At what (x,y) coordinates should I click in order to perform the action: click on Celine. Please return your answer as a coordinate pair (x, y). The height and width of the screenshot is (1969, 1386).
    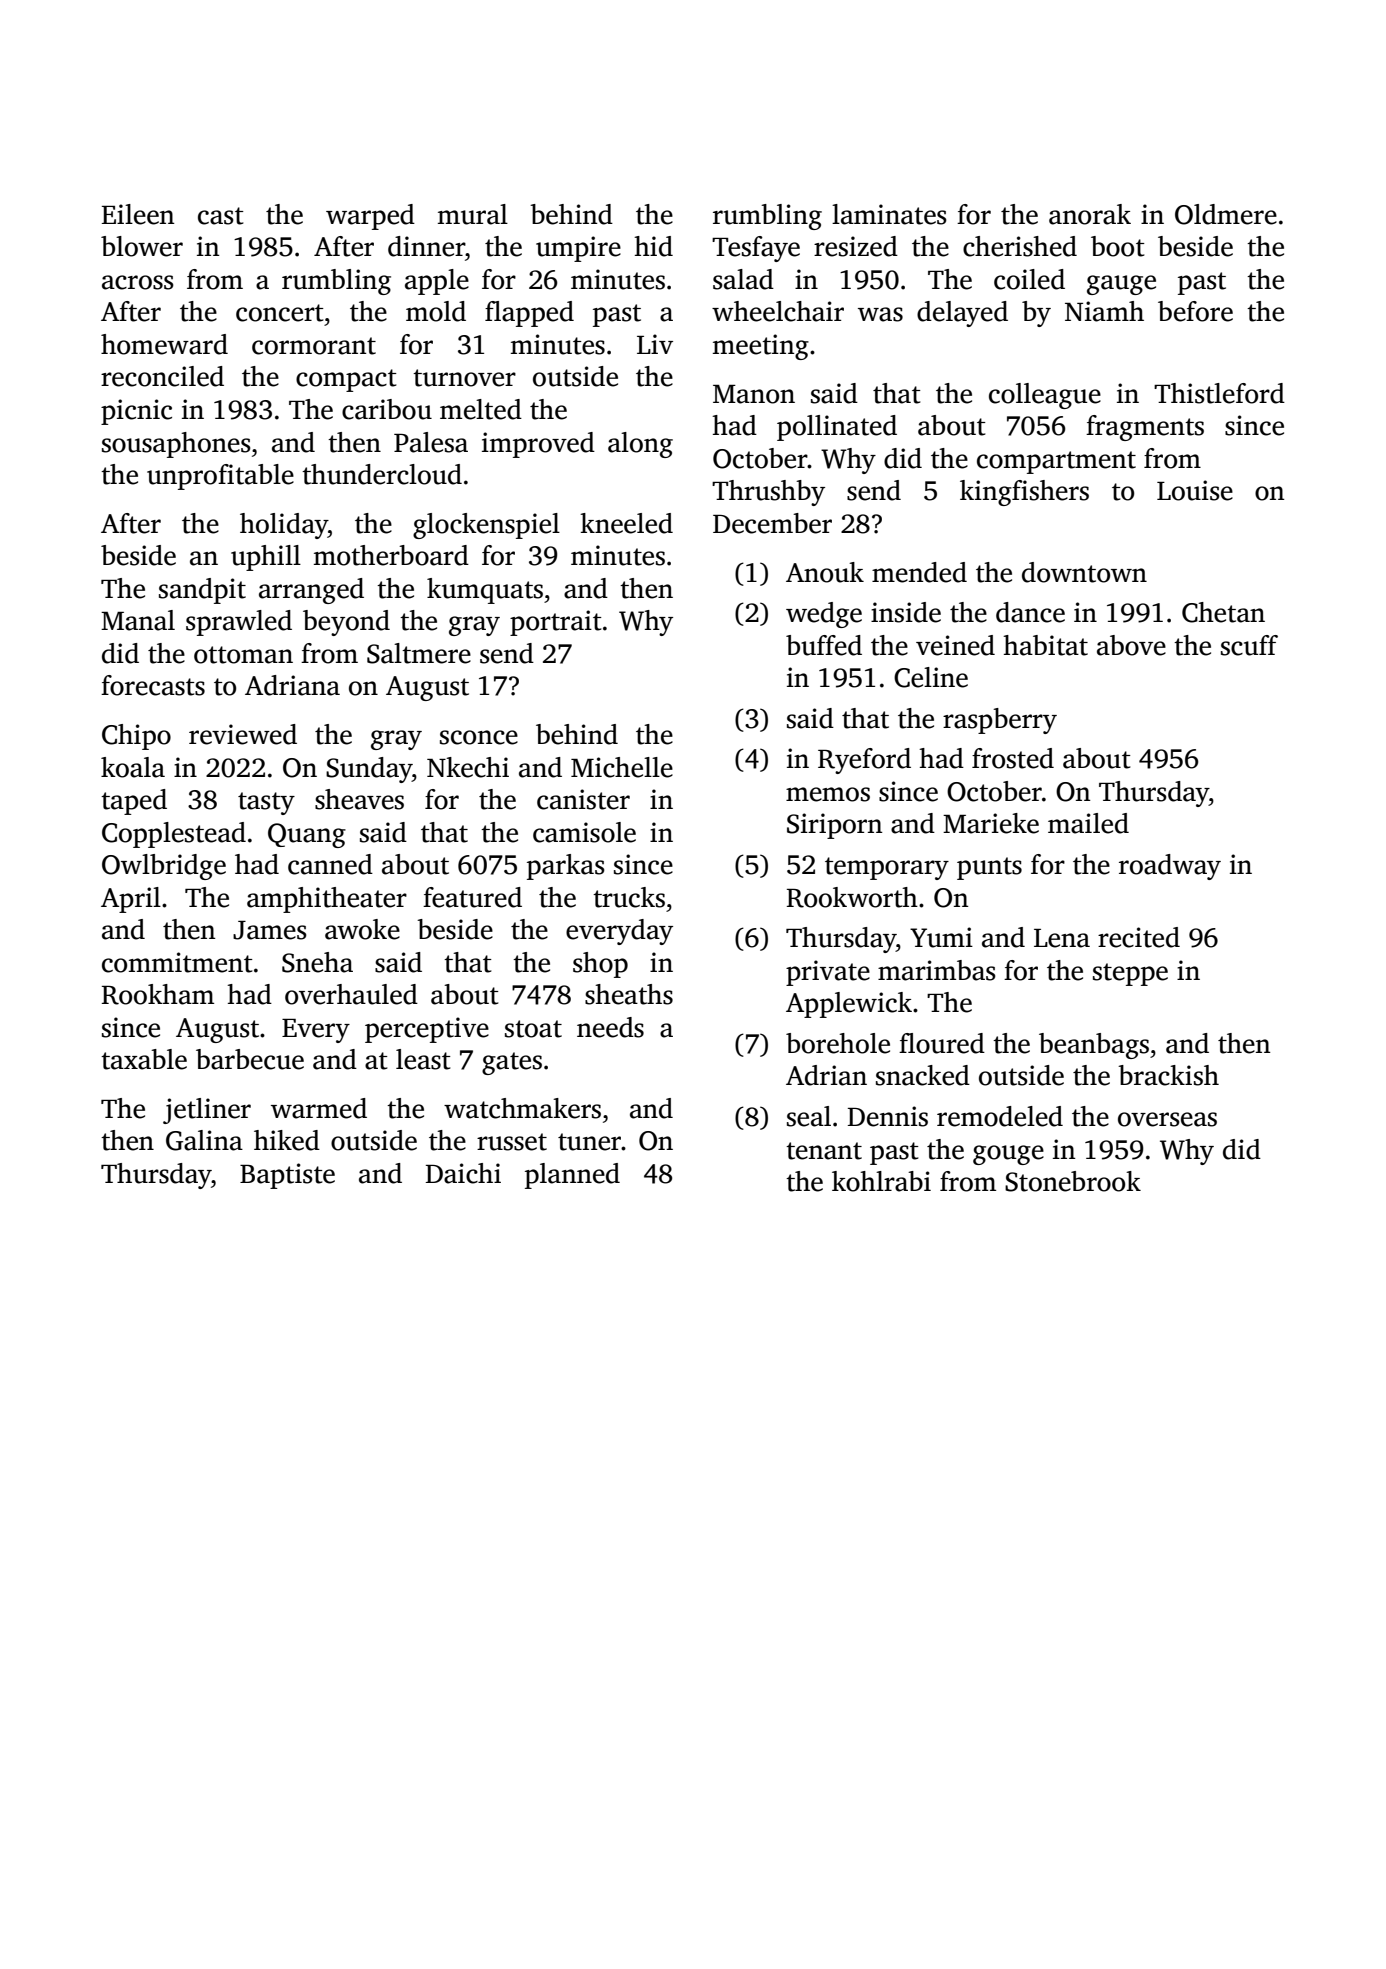
    Looking at the image, I should click on (931, 677).
